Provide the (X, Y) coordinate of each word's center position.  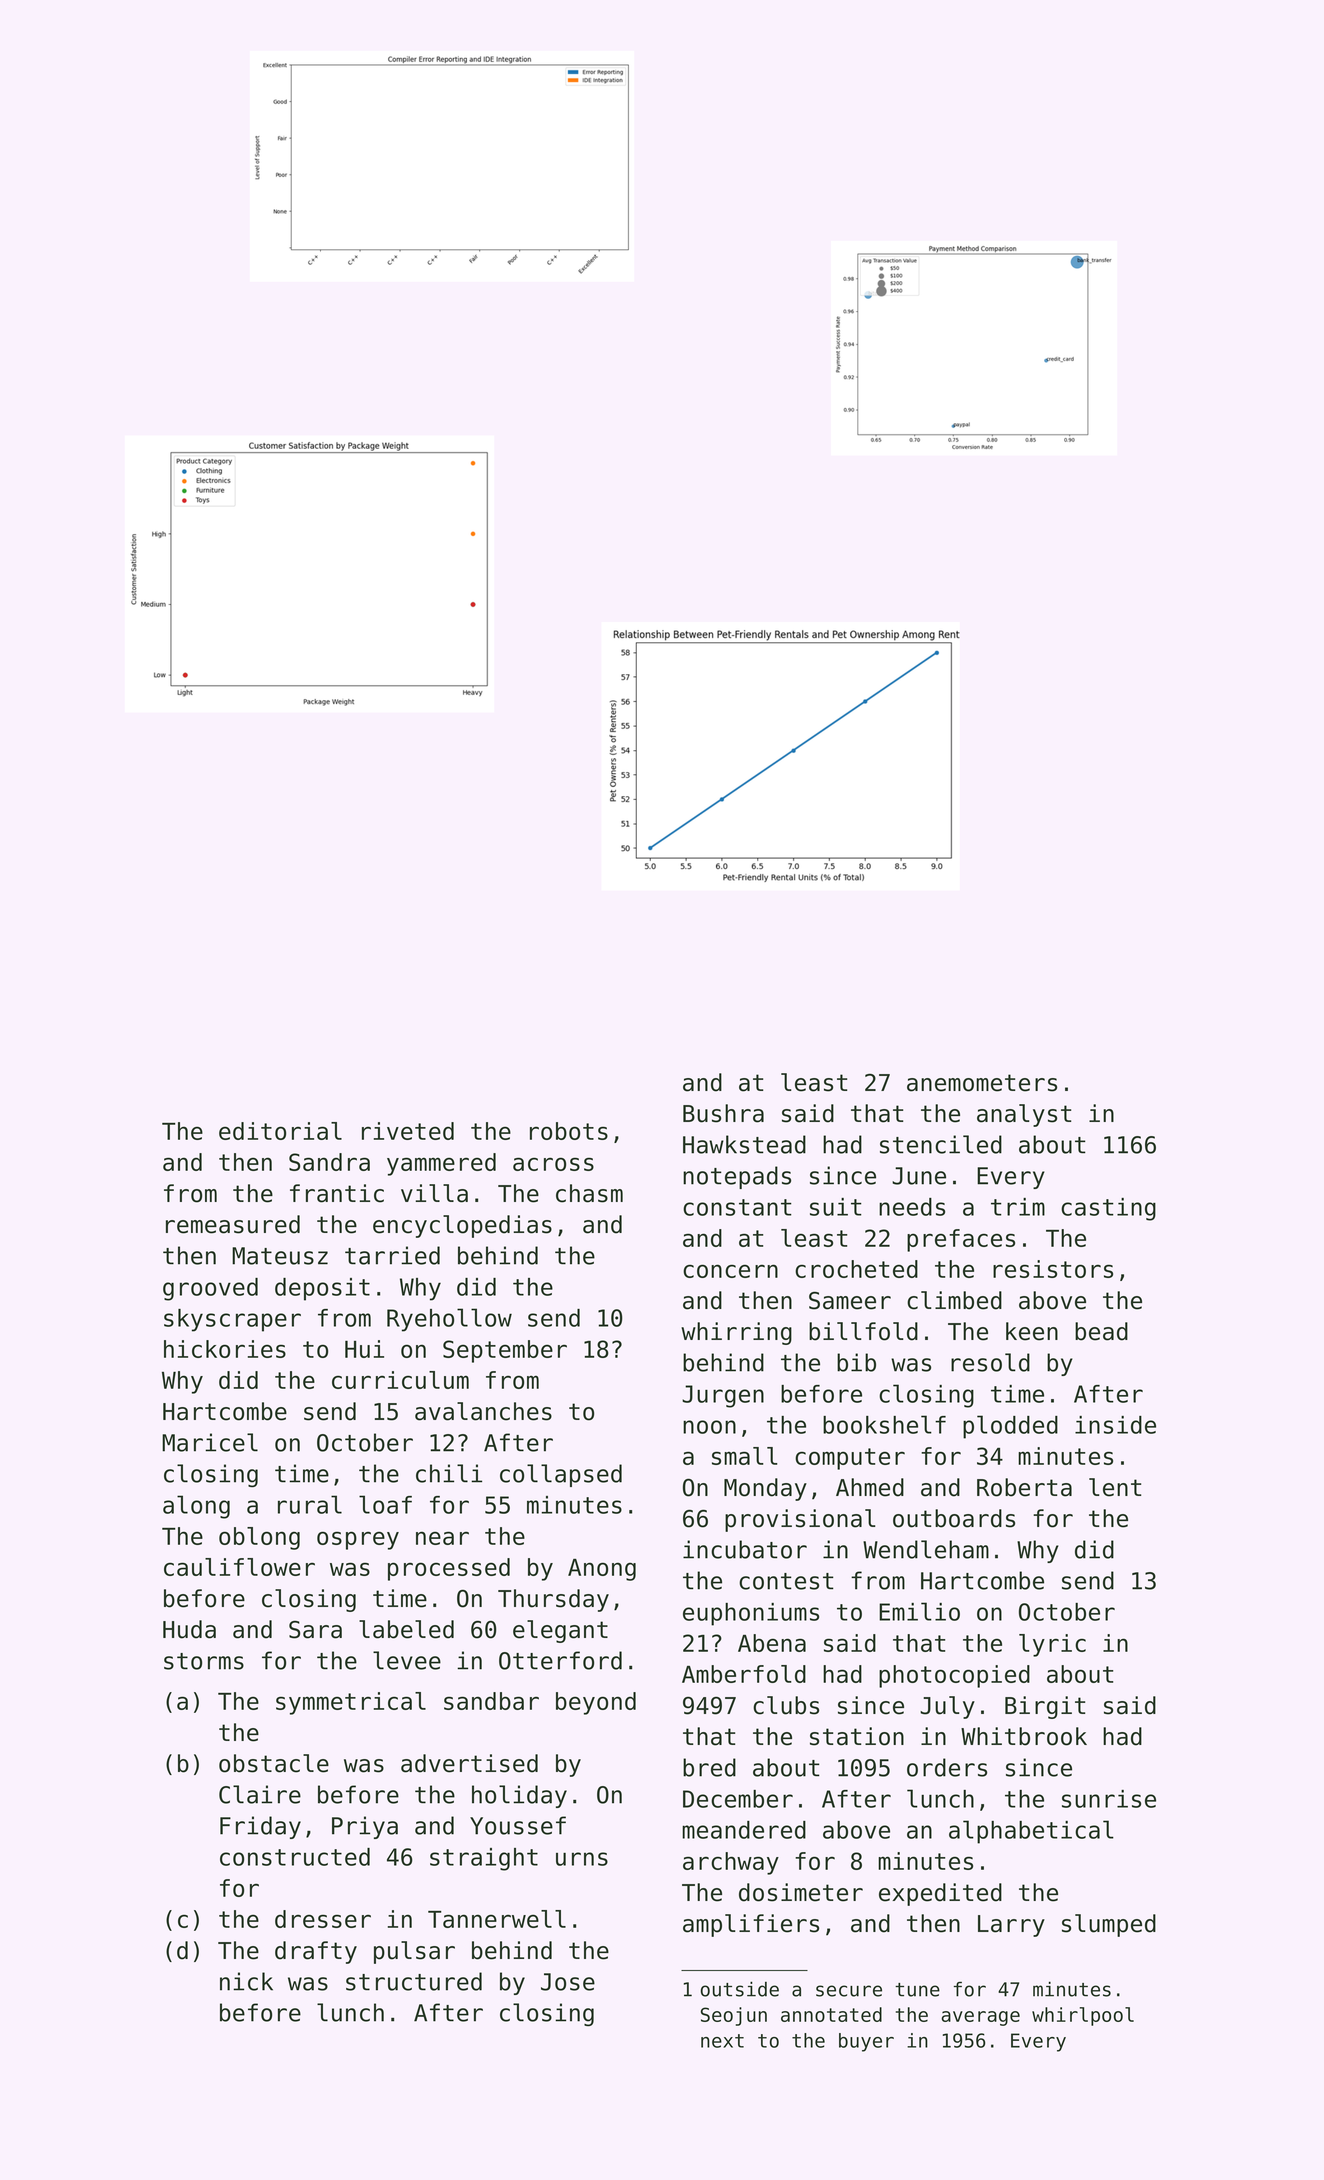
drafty (316, 1952)
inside (1115, 1425)
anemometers (982, 1083)
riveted (408, 1131)
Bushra (723, 1113)
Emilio (919, 1611)
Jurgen (723, 1396)
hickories (225, 1349)
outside (740, 1989)
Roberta (1024, 1487)
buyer (866, 2042)
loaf (385, 1504)
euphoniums (751, 1614)
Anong (602, 1570)
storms (204, 1661)
